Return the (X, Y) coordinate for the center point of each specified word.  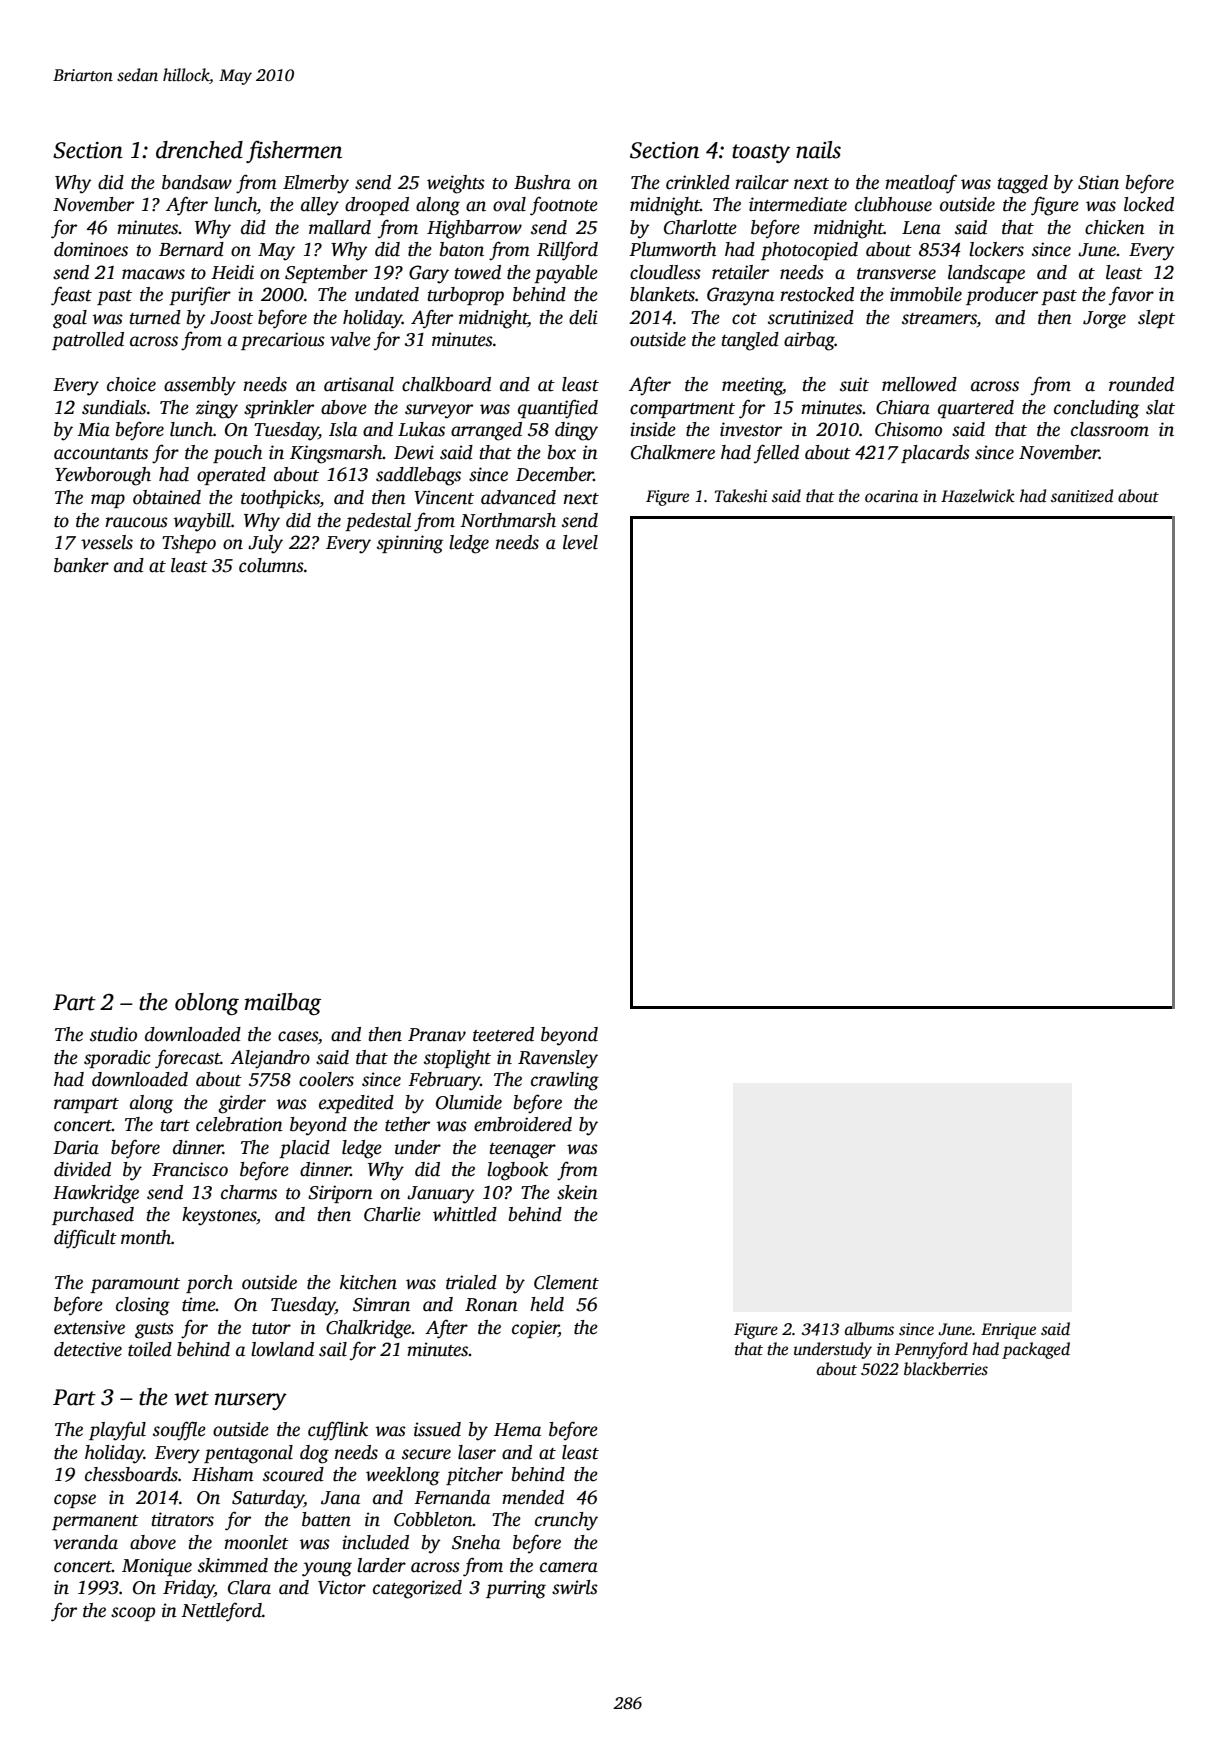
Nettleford (221, 1612)
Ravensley (558, 1059)
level (580, 542)
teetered (503, 1034)
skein (577, 1192)
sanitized (1082, 496)
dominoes (91, 249)
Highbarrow (474, 229)
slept (1156, 319)
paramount (135, 1285)
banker (81, 565)
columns (271, 565)
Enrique (1008, 1331)
